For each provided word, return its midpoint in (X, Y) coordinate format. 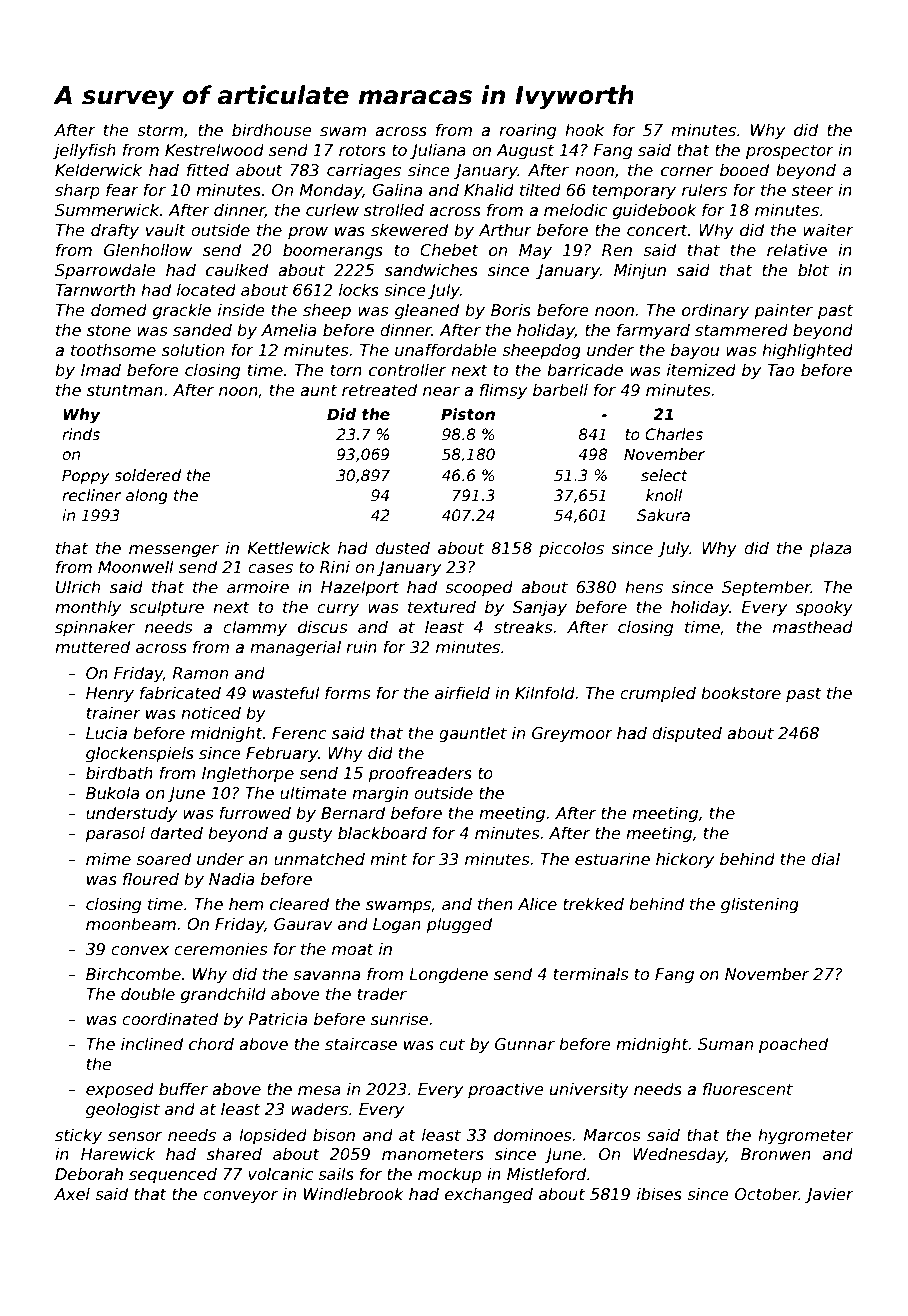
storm (160, 130)
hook (584, 129)
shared (234, 1154)
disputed (687, 734)
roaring (527, 131)
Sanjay (540, 608)
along (147, 496)
